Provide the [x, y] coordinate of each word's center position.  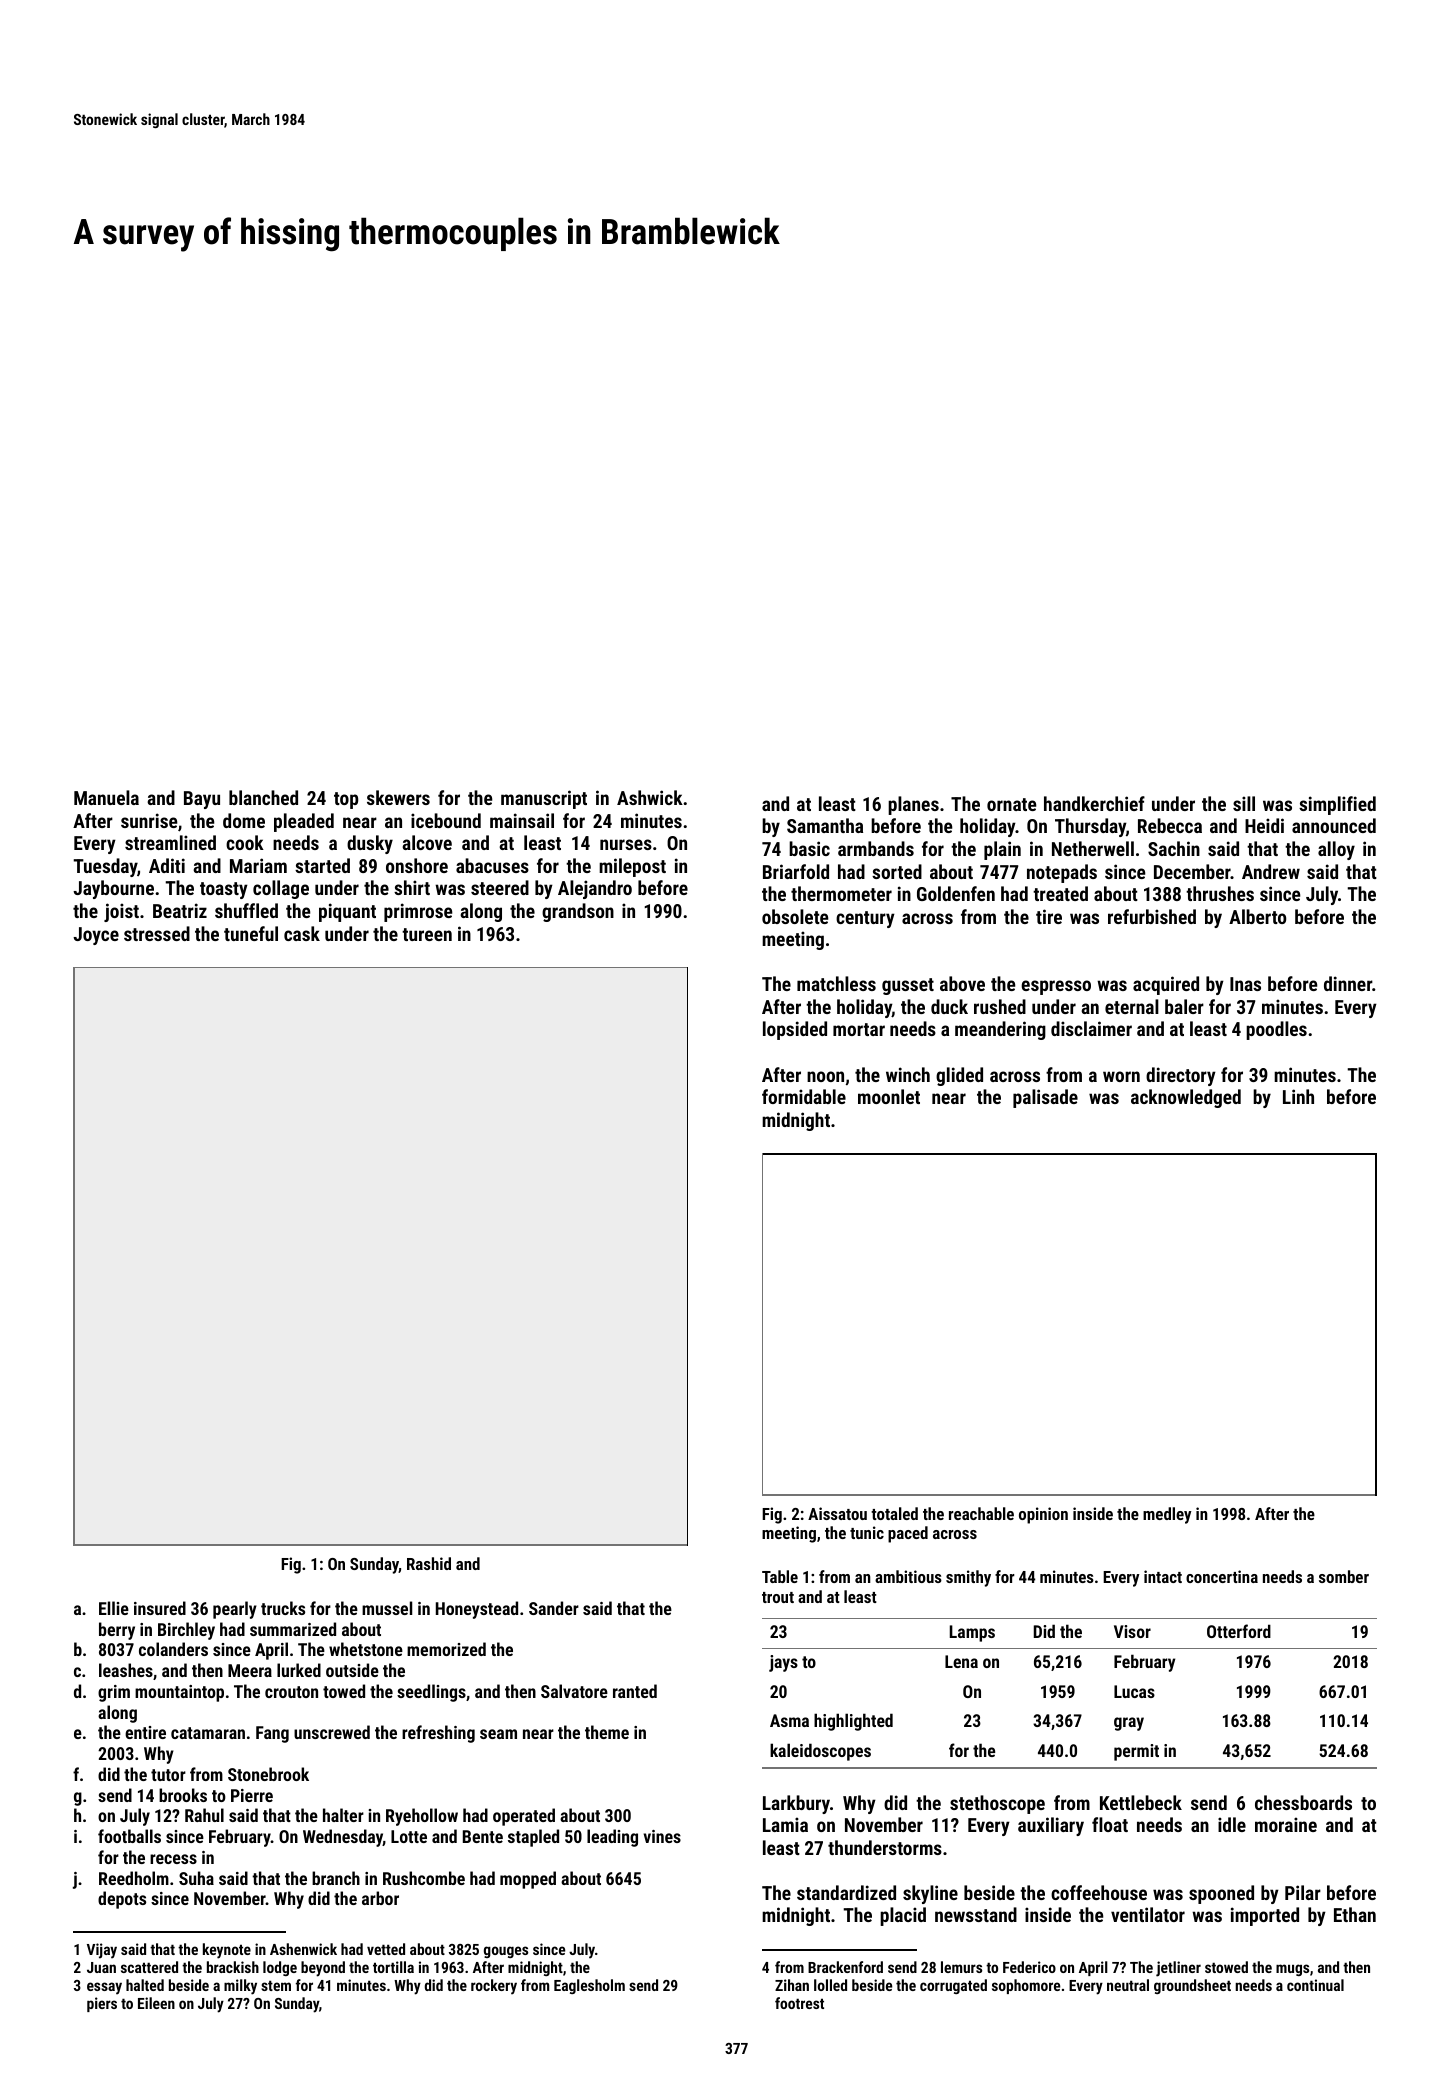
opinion [1043, 1515]
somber [1344, 1576]
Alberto [1257, 916]
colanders [173, 1649]
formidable [804, 1096]
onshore [417, 865]
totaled [894, 1513]
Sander [554, 1608]
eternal [1132, 1006]
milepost [632, 867]
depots [122, 1900]
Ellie [114, 1608]
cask [302, 933]
